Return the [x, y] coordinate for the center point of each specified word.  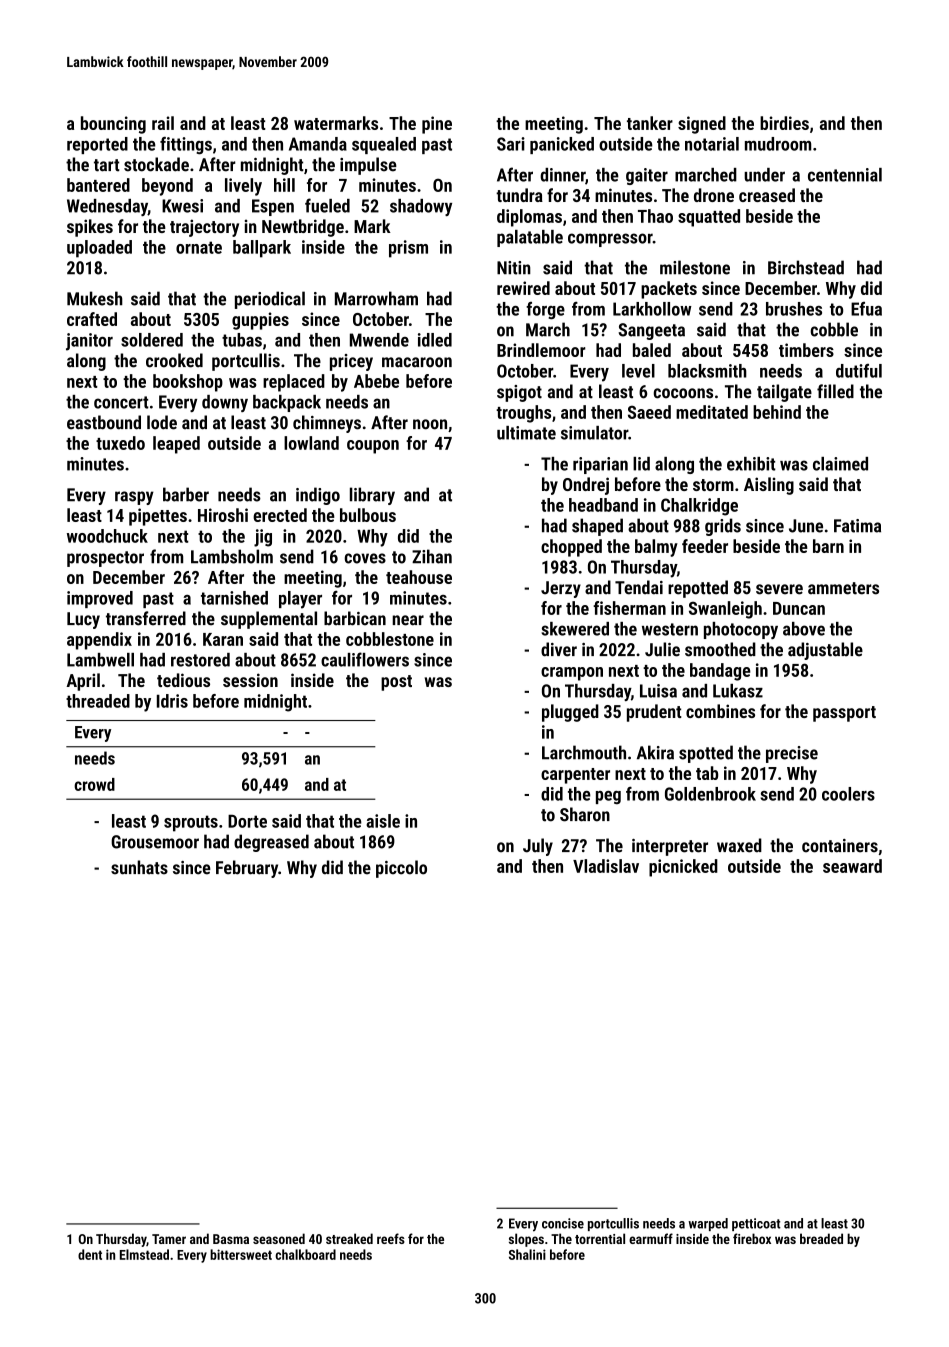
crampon [572, 674]
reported [97, 145]
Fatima [857, 526]
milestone [695, 267]
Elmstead [144, 1254]
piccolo [401, 869]
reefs [391, 1238]
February [247, 869]
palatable [530, 238]
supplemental [269, 620]
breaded [821, 1238]
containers [840, 846]
